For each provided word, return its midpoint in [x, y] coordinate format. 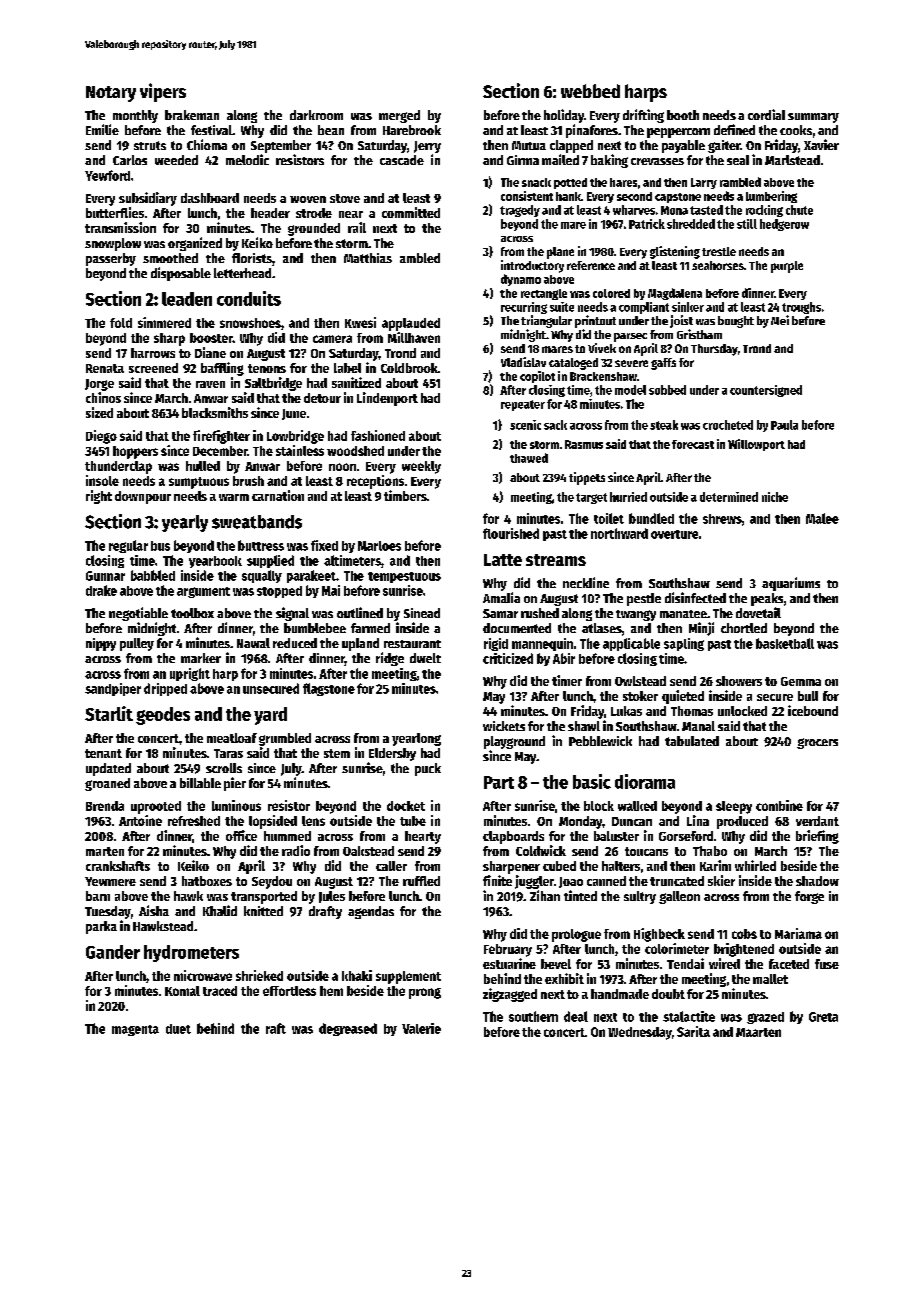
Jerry [427, 147]
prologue [576, 935]
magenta [135, 1030]
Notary [111, 94]
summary [813, 118]
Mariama [798, 933]
